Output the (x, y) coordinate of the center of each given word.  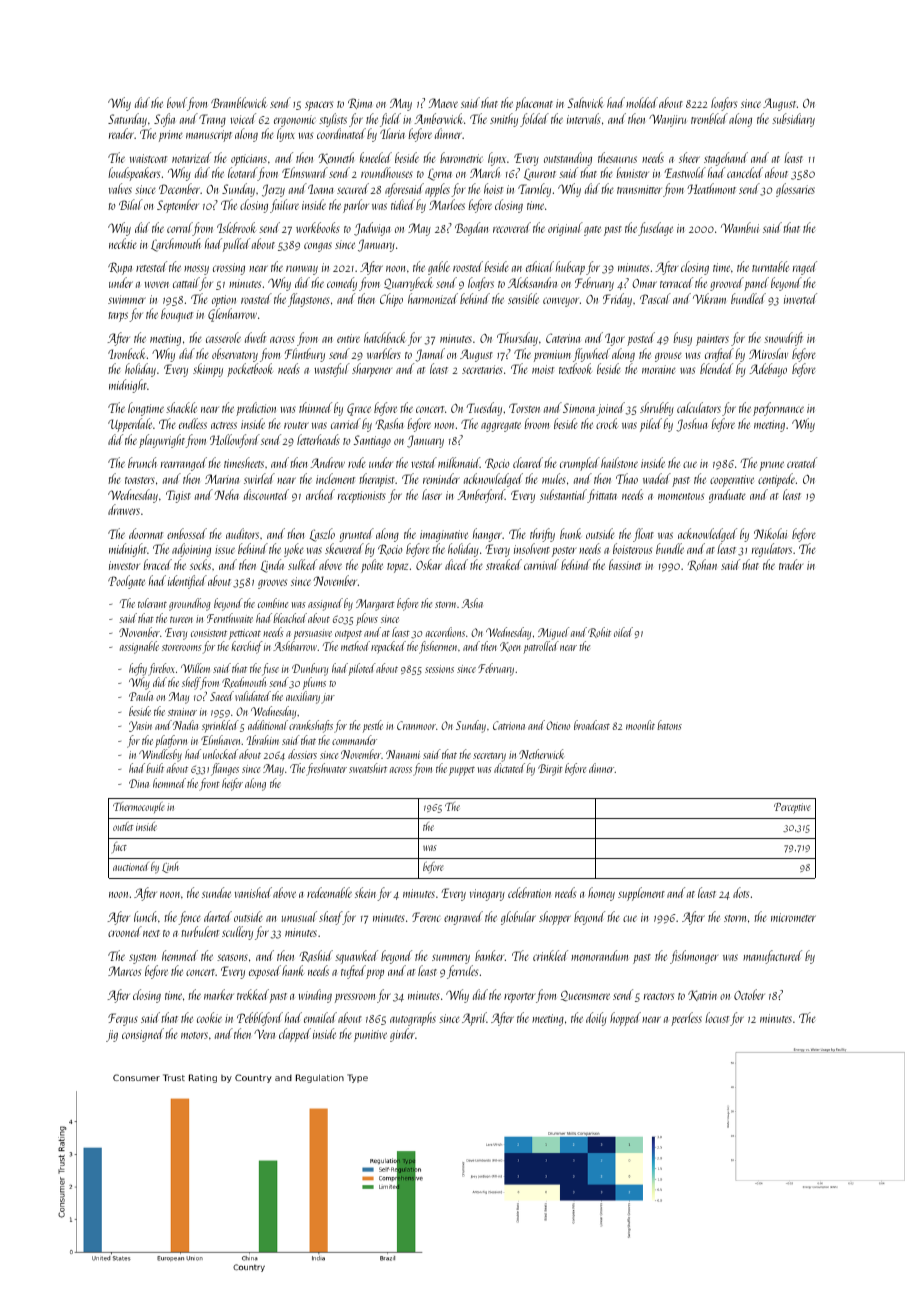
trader (791, 564)
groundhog (189, 604)
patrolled (541, 647)
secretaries (482, 369)
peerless (686, 1019)
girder (402, 1035)
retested (151, 266)
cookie (209, 1017)
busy (682, 339)
